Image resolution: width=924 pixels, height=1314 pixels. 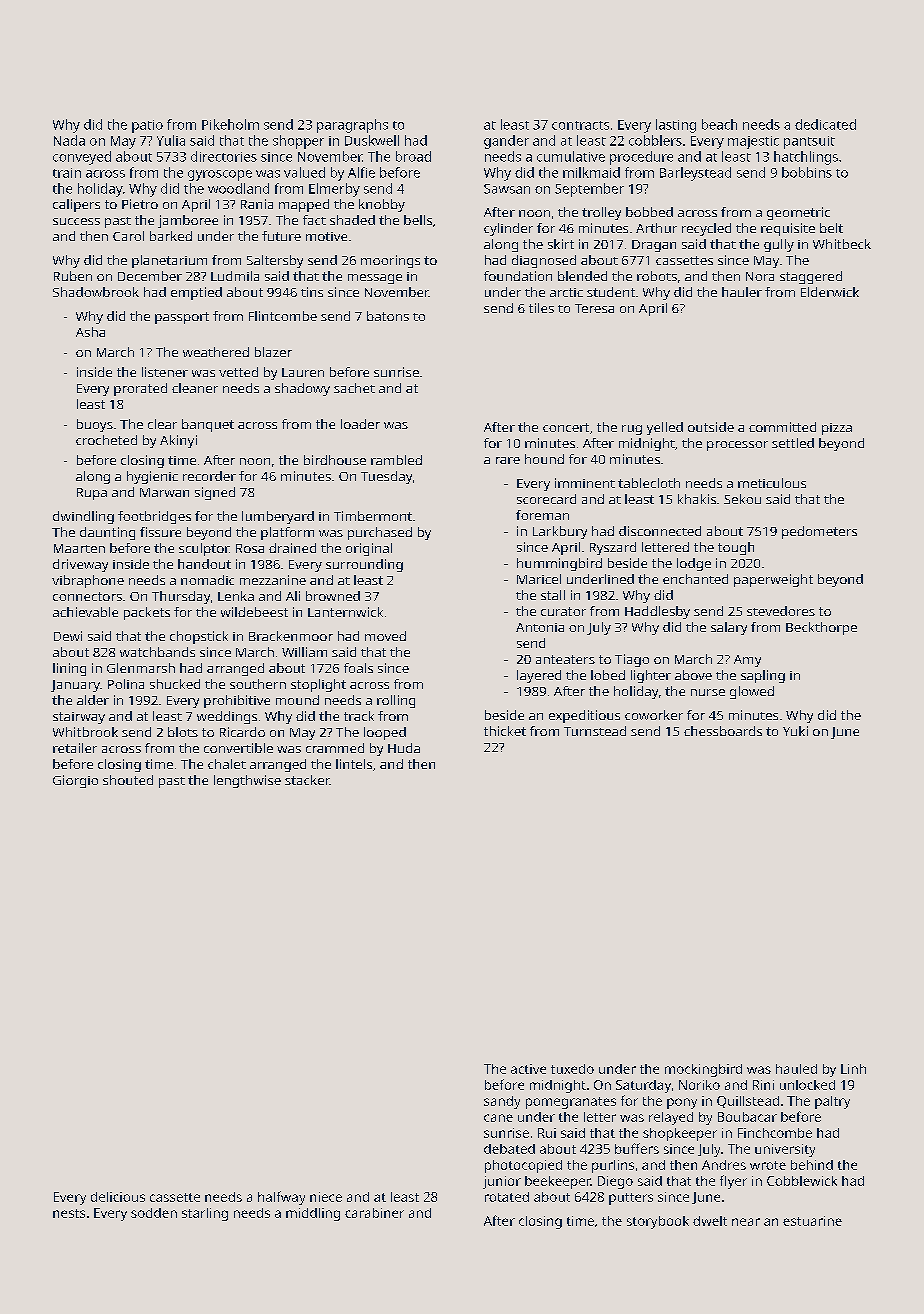 What do you see at coordinates (313, 1214) in the screenshot?
I see `middling` at bounding box center [313, 1214].
